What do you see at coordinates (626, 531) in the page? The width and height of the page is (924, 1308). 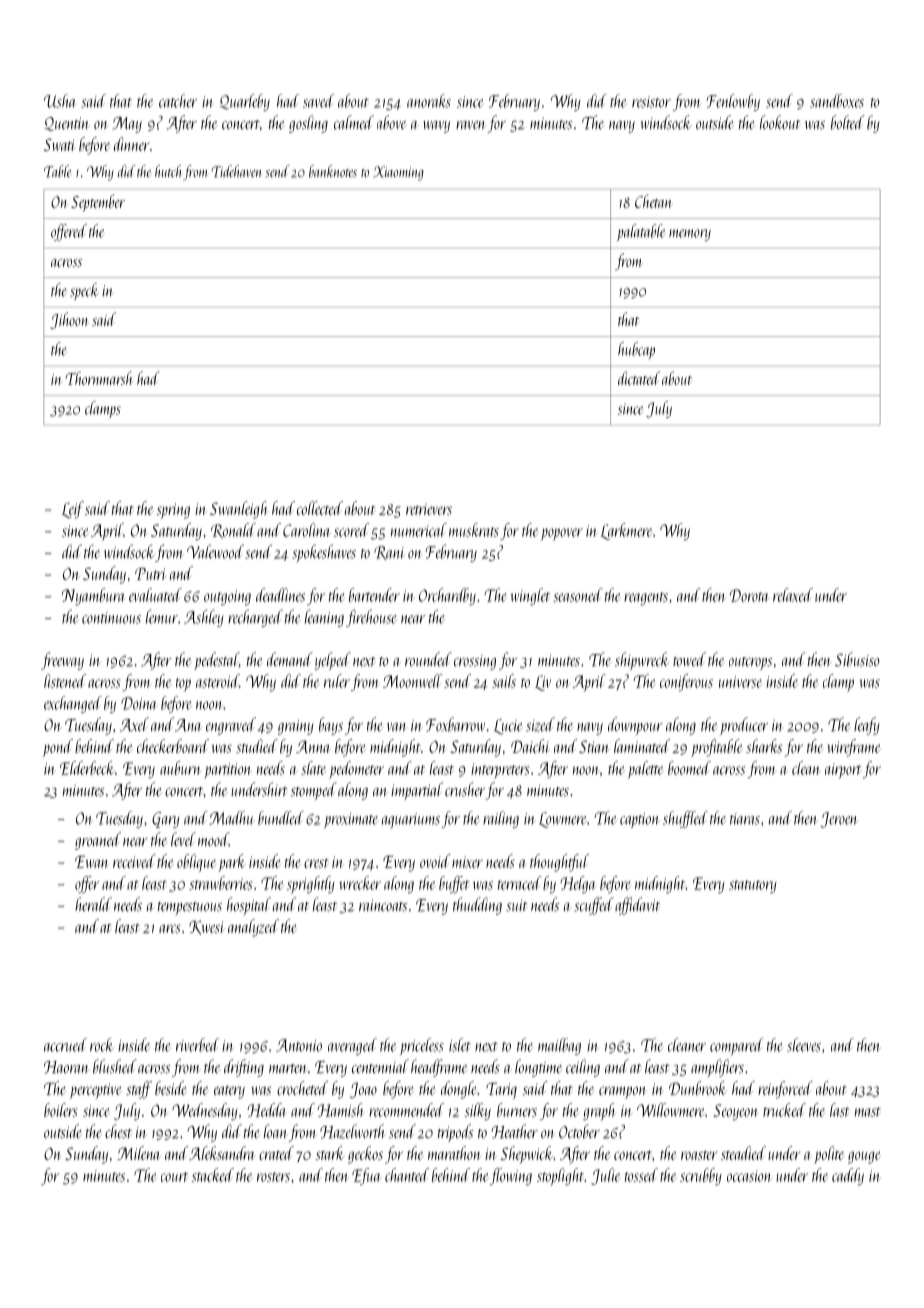 I see `Larkmere` at bounding box center [626, 531].
